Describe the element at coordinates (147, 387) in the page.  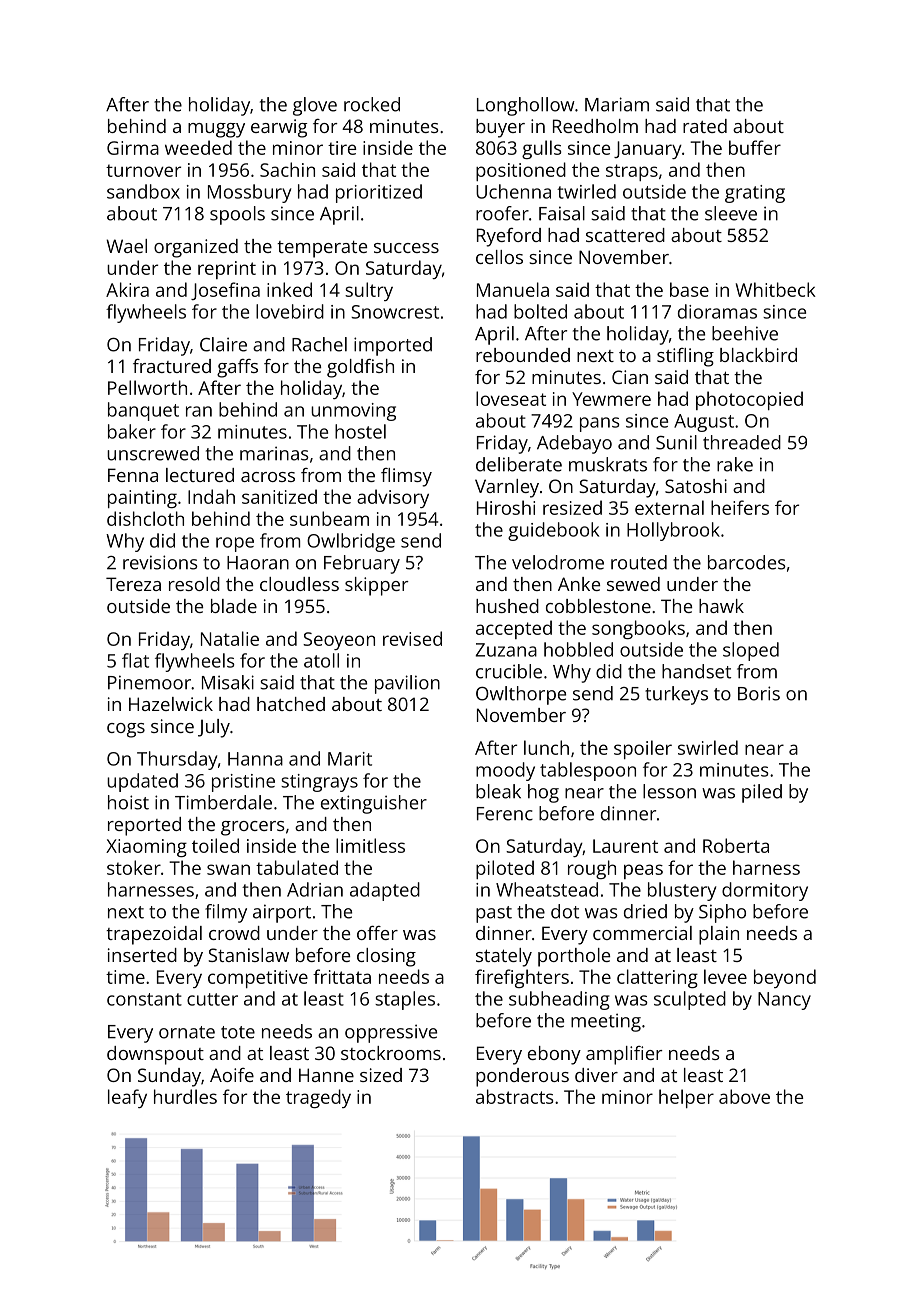
I see `Pellworth` at that location.
